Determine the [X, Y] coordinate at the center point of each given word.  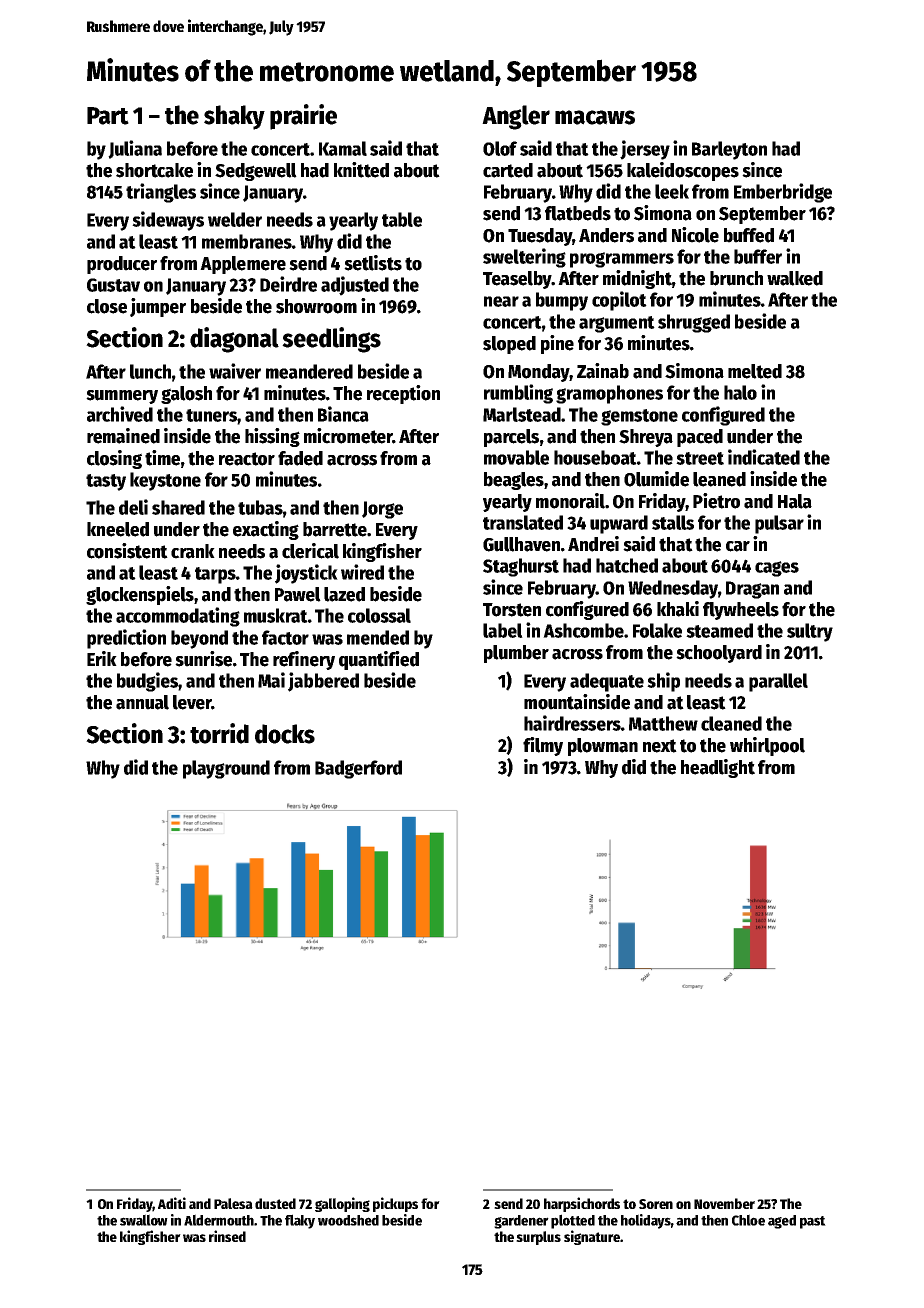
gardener [521, 1222]
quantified [379, 660]
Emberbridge [783, 193]
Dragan [752, 590]
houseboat [595, 457]
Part [108, 116]
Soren [656, 1204]
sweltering [524, 258]
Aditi [172, 1203]
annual [142, 702]
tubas [260, 507]
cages [777, 569]
